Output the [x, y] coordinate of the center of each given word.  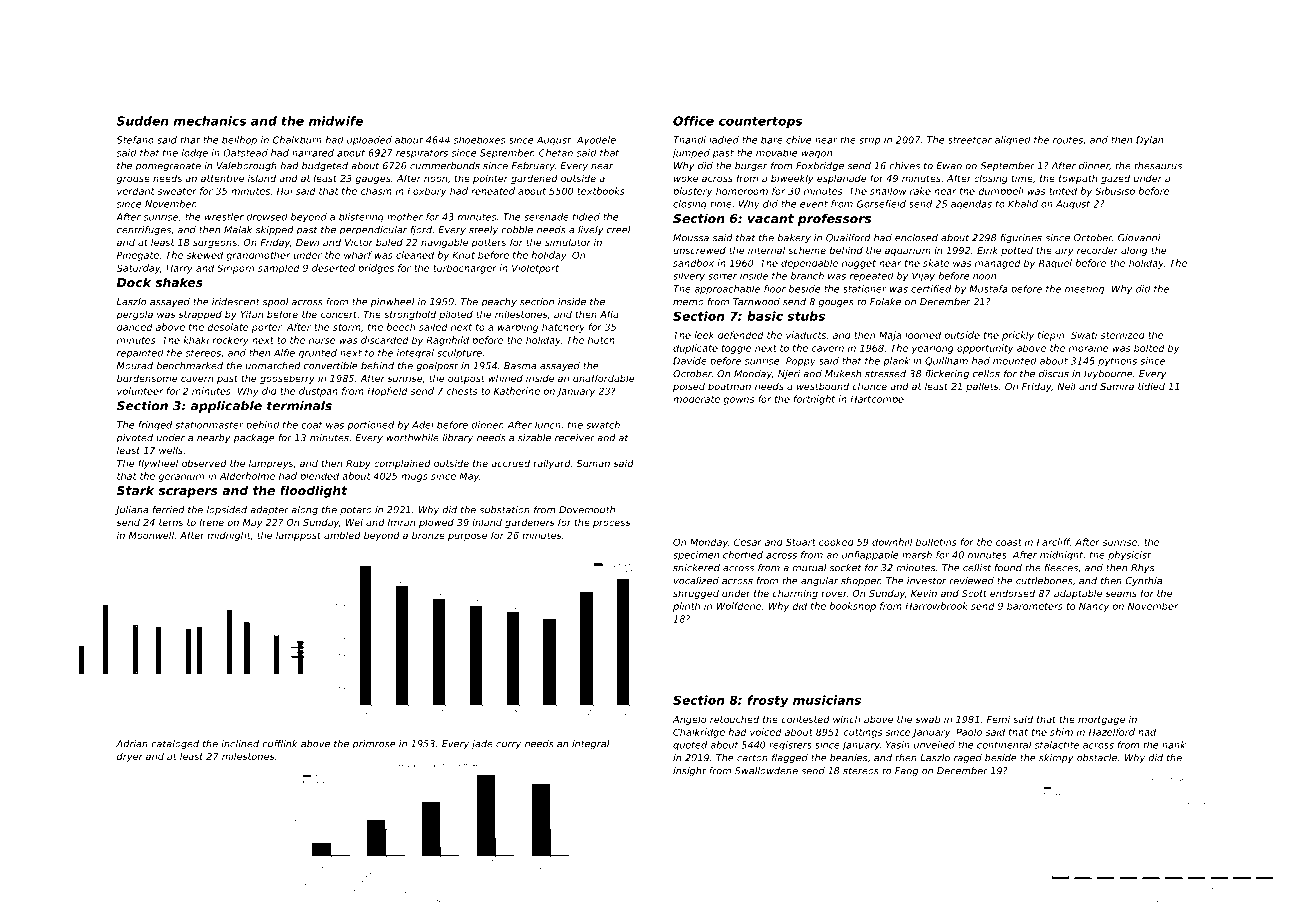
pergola [134, 315]
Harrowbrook [936, 606]
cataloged [175, 744]
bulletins [936, 542]
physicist [1129, 556]
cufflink [280, 744]
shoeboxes [479, 140]
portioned [370, 425]
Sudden [143, 121]
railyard [552, 464]
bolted [1149, 348]
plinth [686, 607]
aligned [1013, 141]
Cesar [748, 542]
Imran [401, 522]
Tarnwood [756, 302]
